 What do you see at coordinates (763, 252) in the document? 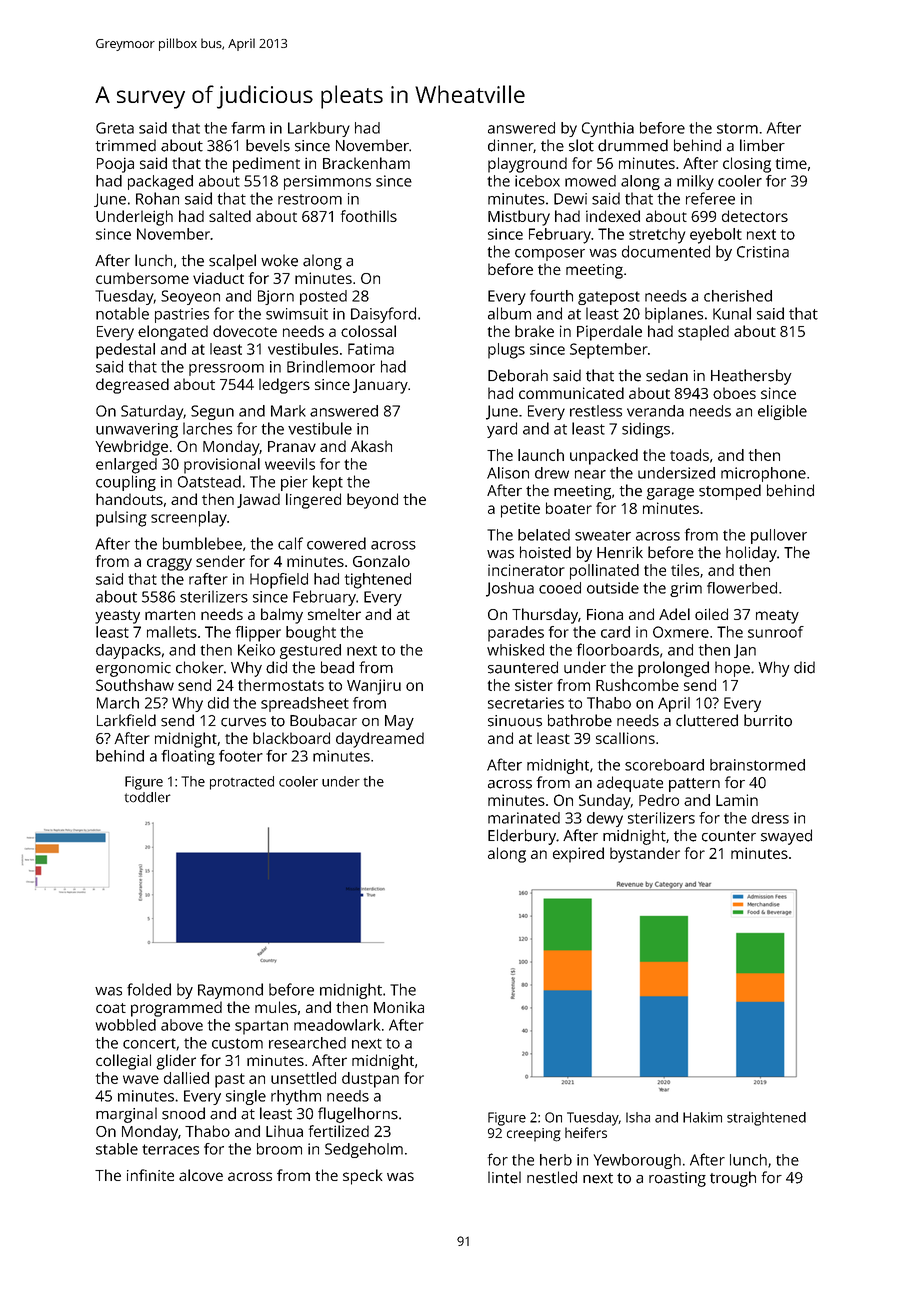
I see `Cristina` at bounding box center [763, 252].
